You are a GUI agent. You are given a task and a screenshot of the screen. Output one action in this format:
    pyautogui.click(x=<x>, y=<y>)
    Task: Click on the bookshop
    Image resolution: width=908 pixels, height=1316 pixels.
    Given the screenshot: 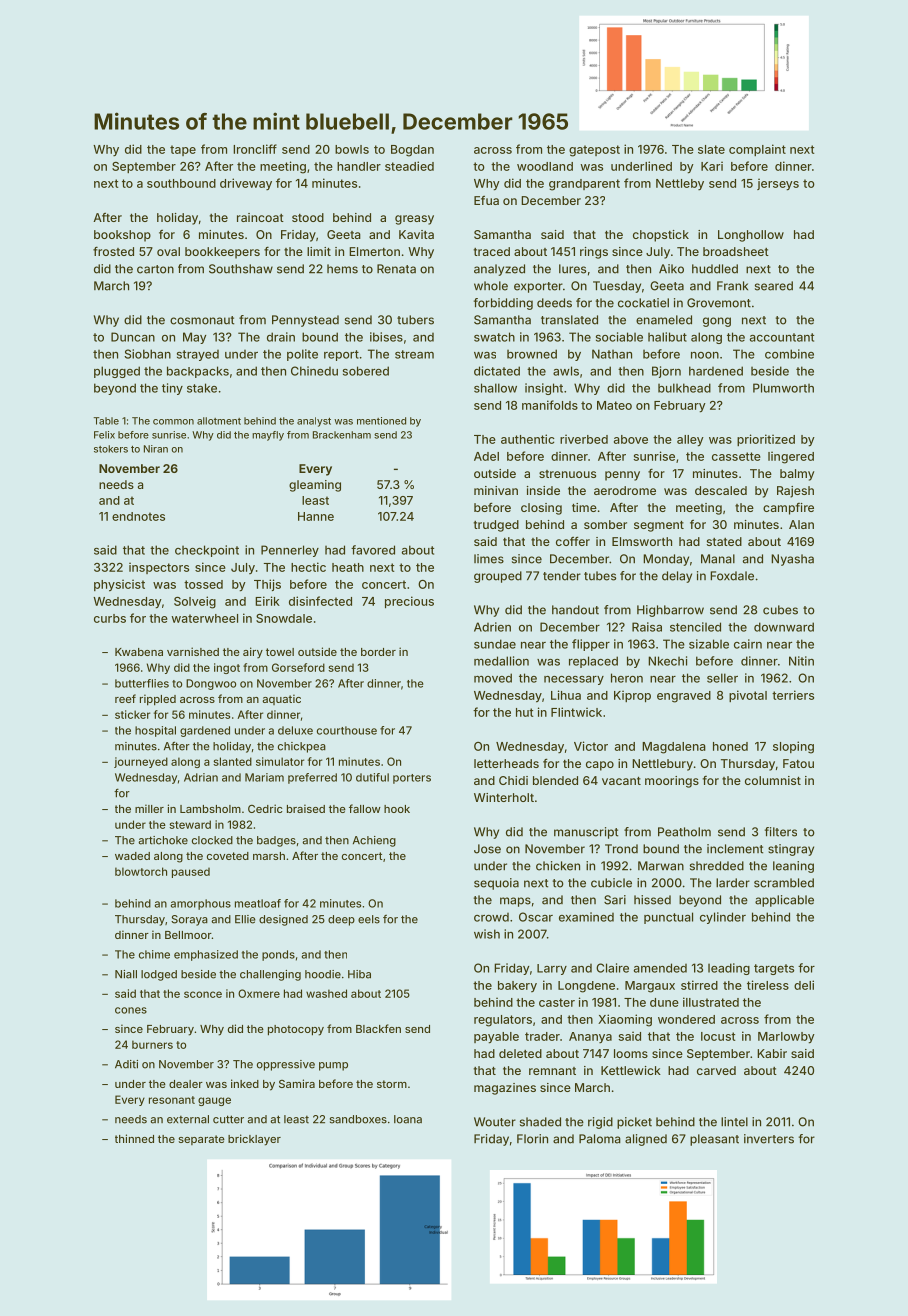 What is the action you would take?
    pyautogui.click(x=122, y=236)
